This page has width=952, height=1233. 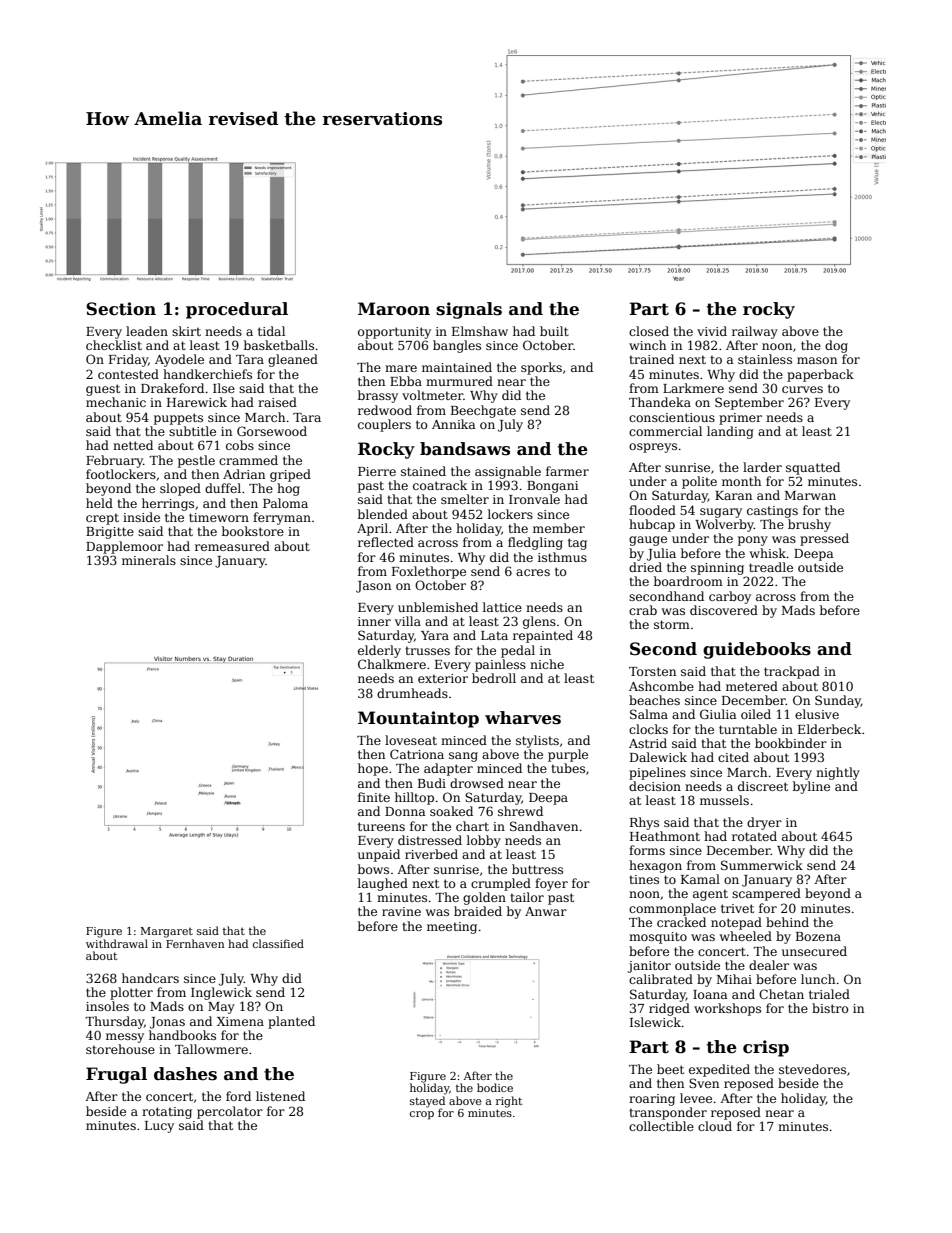 What do you see at coordinates (838, 773) in the page?
I see `nightly` at bounding box center [838, 773].
